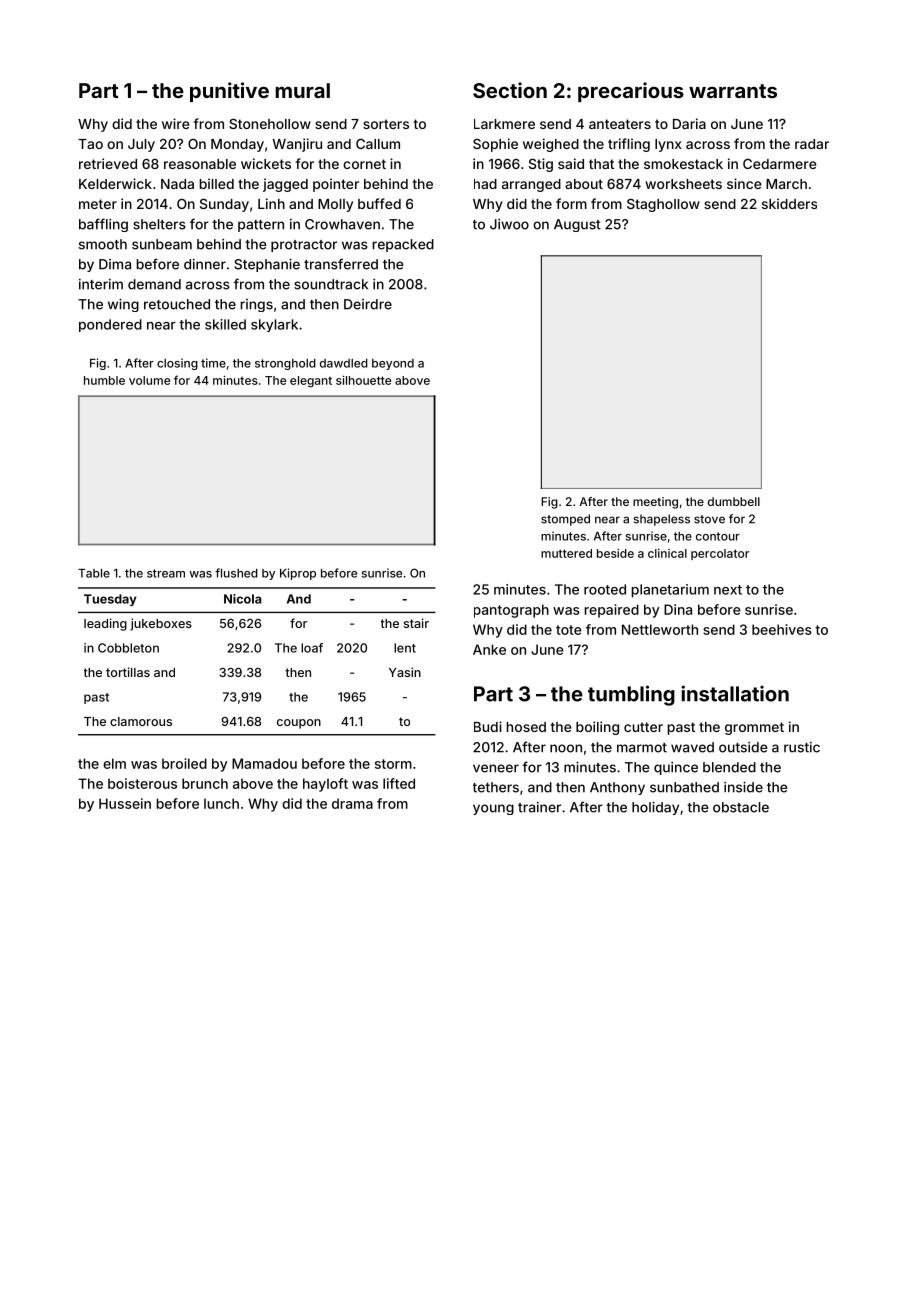 The height and width of the document is (1316, 908). What do you see at coordinates (303, 90) in the document?
I see `mural` at bounding box center [303, 90].
